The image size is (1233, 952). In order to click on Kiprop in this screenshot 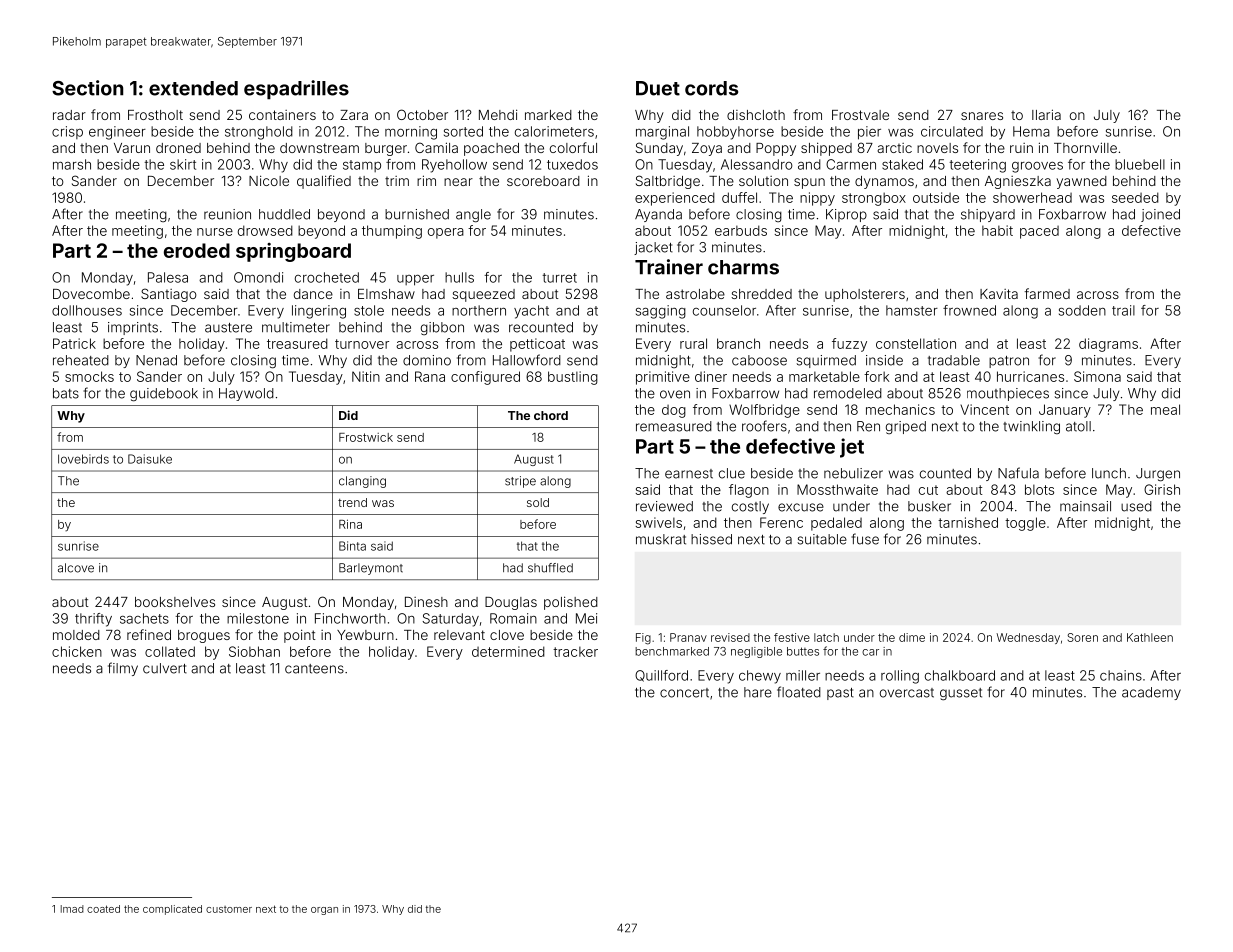, I will do `click(846, 215)`.
